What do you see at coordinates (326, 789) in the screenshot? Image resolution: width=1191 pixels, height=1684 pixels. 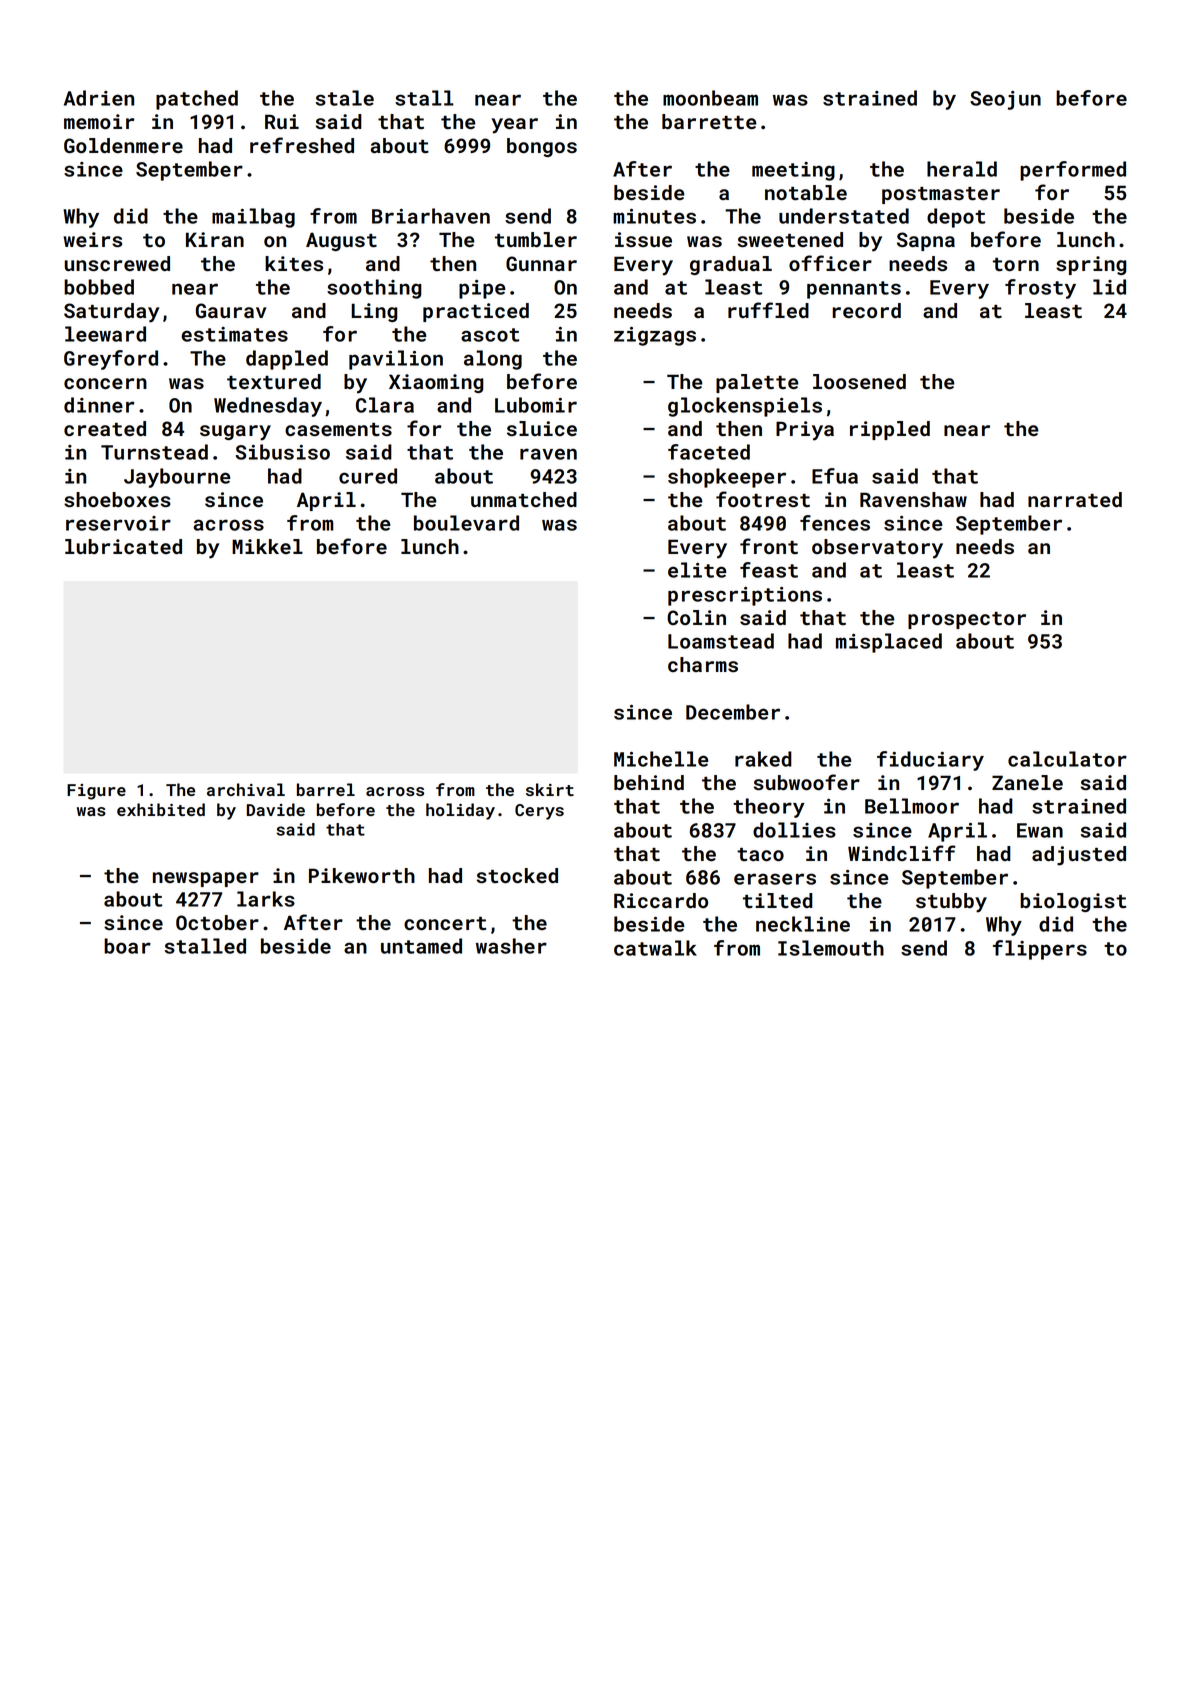 I see `barrel` at bounding box center [326, 789].
